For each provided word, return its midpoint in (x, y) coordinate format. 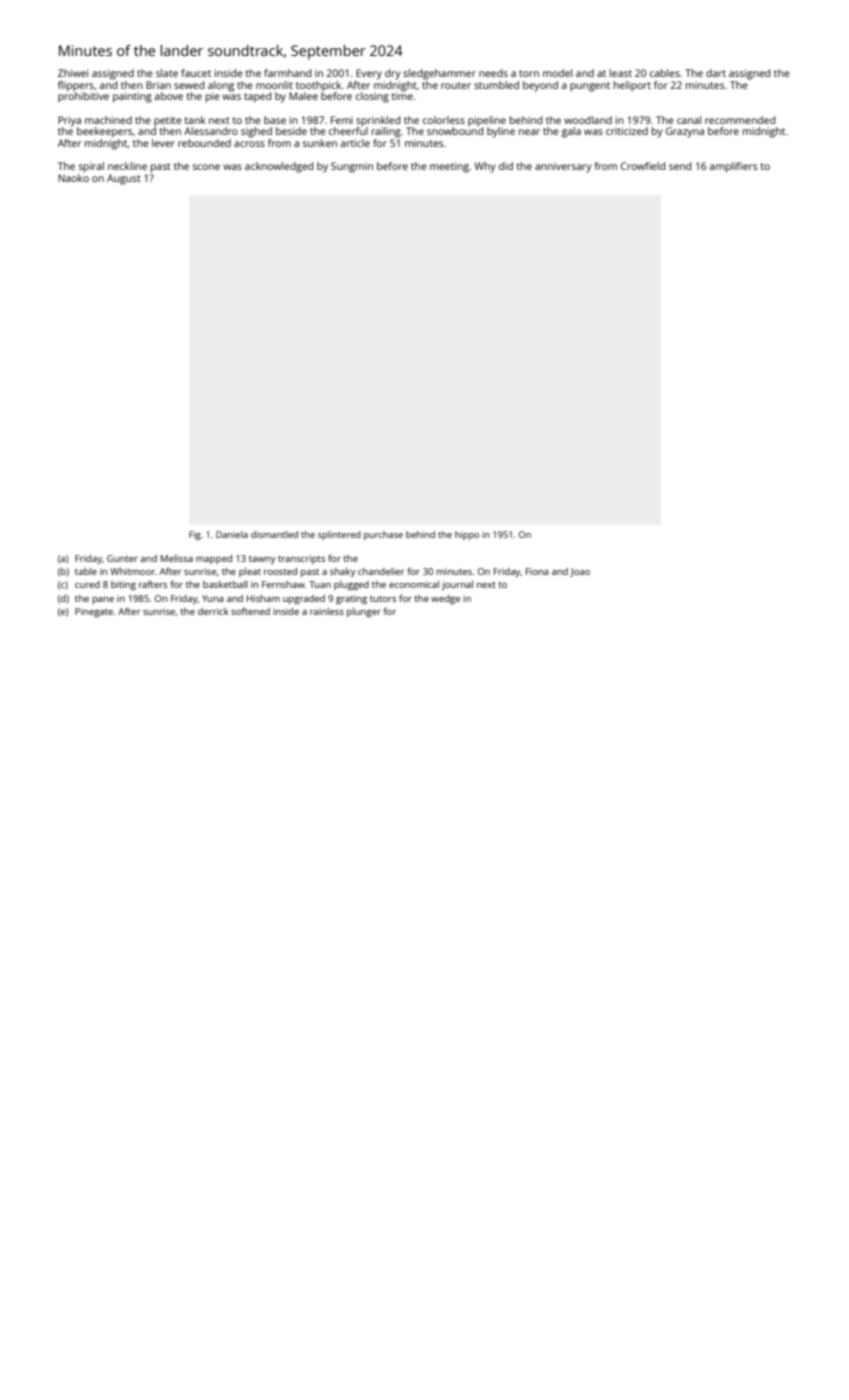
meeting (449, 167)
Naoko (73, 178)
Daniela (232, 534)
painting (132, 97)
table (86, 571)
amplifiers (733, 167)
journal (457, 585)
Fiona (537, 571)
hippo (467, 535)
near (529, 132)
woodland (588, 120)
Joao (580, 572)
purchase (383, 535)
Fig (195, 535)
